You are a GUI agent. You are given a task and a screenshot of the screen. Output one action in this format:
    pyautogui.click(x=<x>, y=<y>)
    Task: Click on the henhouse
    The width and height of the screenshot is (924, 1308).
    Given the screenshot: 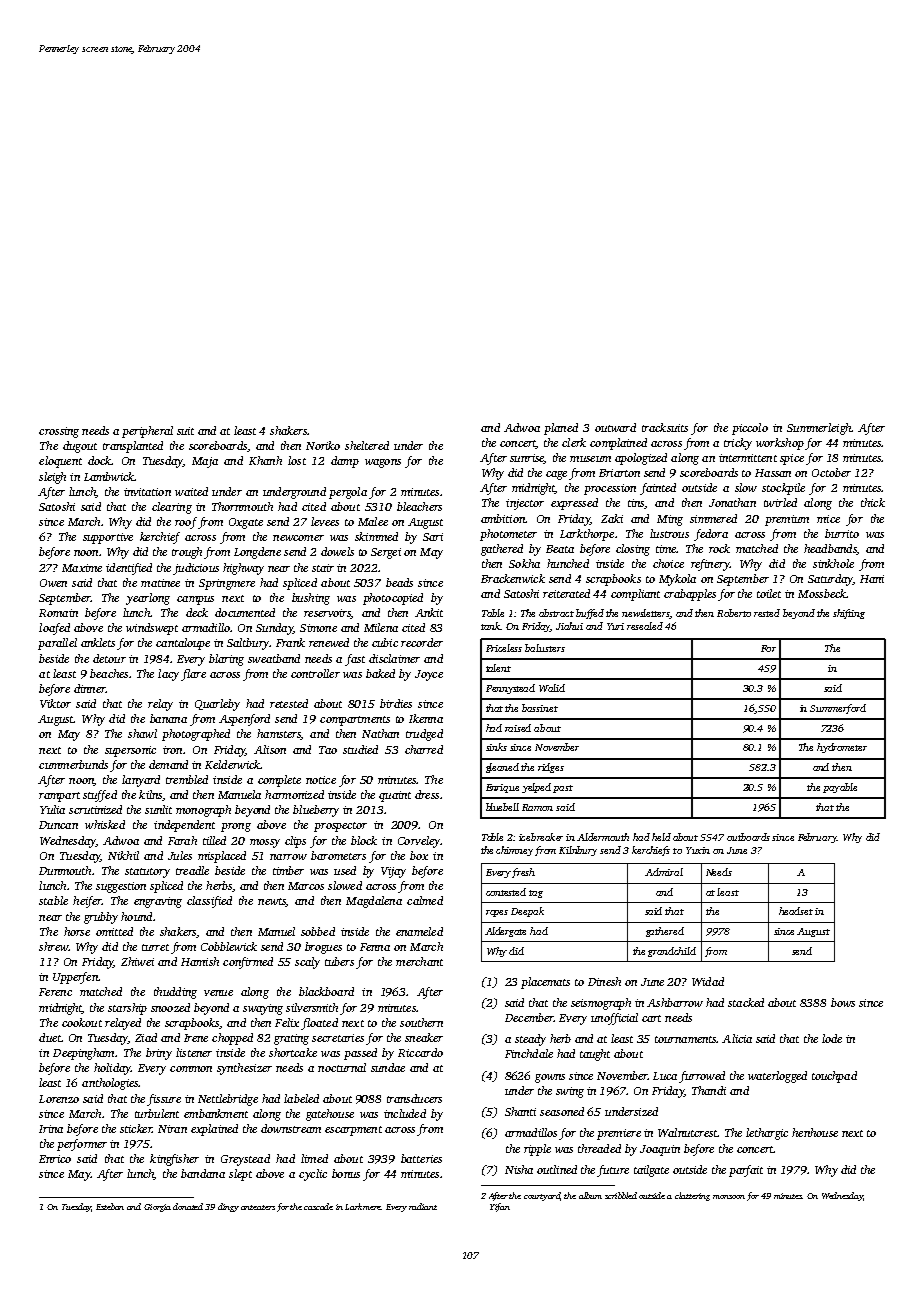 What is the action you would take?
    pyautogui.click(x=815, y=1132)
